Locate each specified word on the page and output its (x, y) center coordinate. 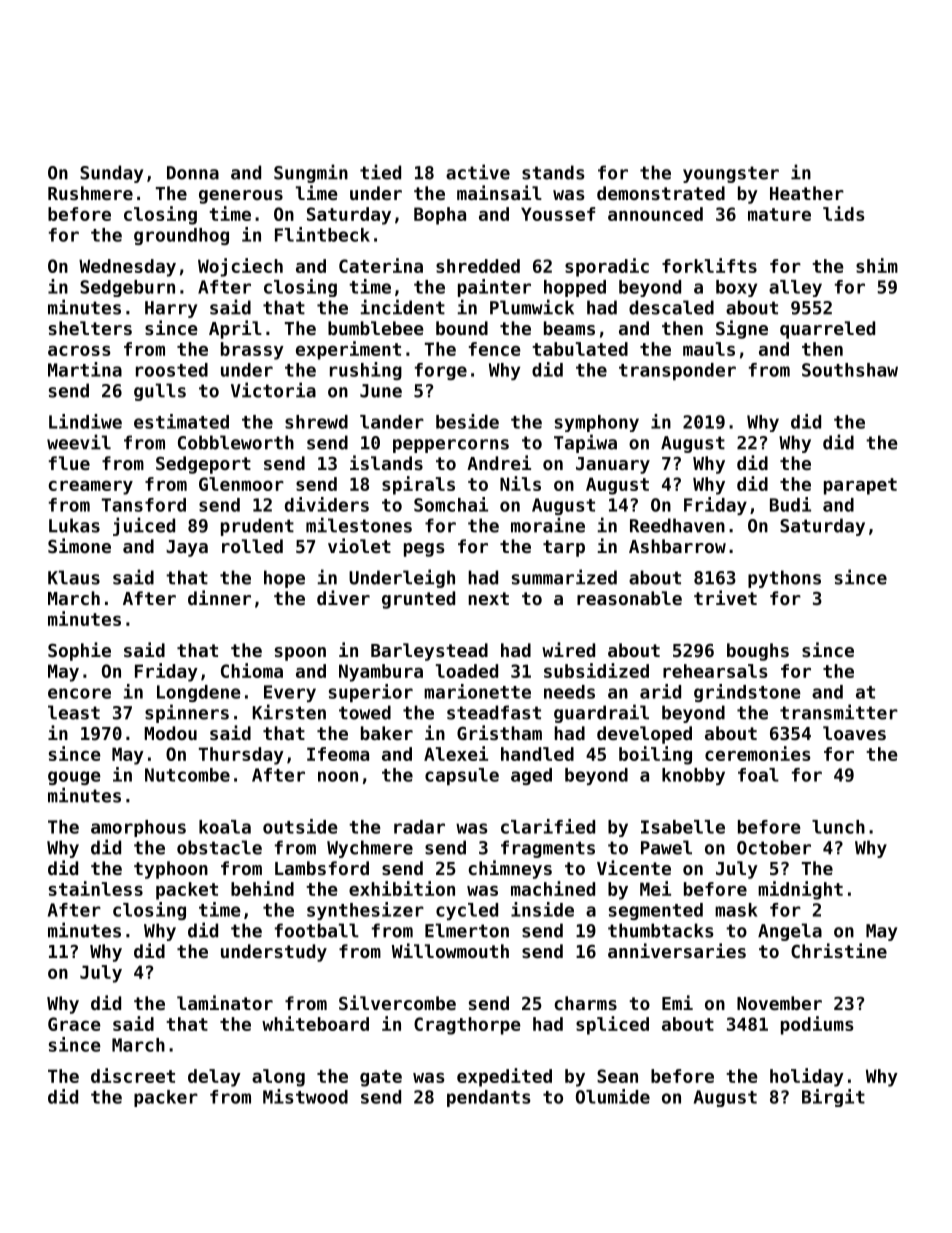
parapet (860, 486)
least (74, 712)
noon (338, 776)
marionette (477, 691)
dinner (219, 597)
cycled (467, 911)
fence (495, 349)
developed (644, 735)
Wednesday (127, 268)
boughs (758, 652)
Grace (74, 1024)
